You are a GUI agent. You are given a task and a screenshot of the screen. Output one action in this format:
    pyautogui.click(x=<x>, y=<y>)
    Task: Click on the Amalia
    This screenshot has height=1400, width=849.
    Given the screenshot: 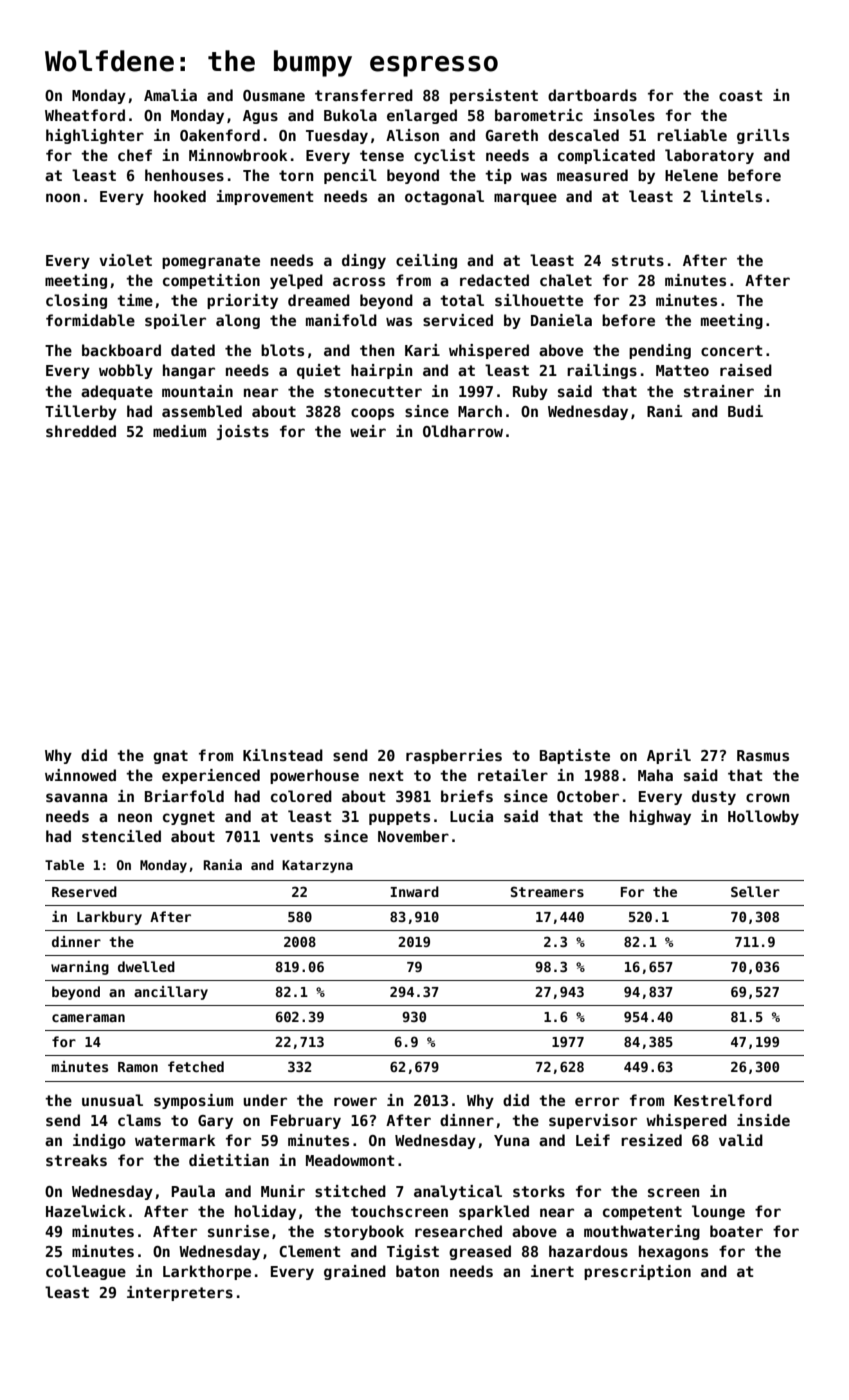 What is the action you would take?
    pyautogui.click(x=170, y=95)
